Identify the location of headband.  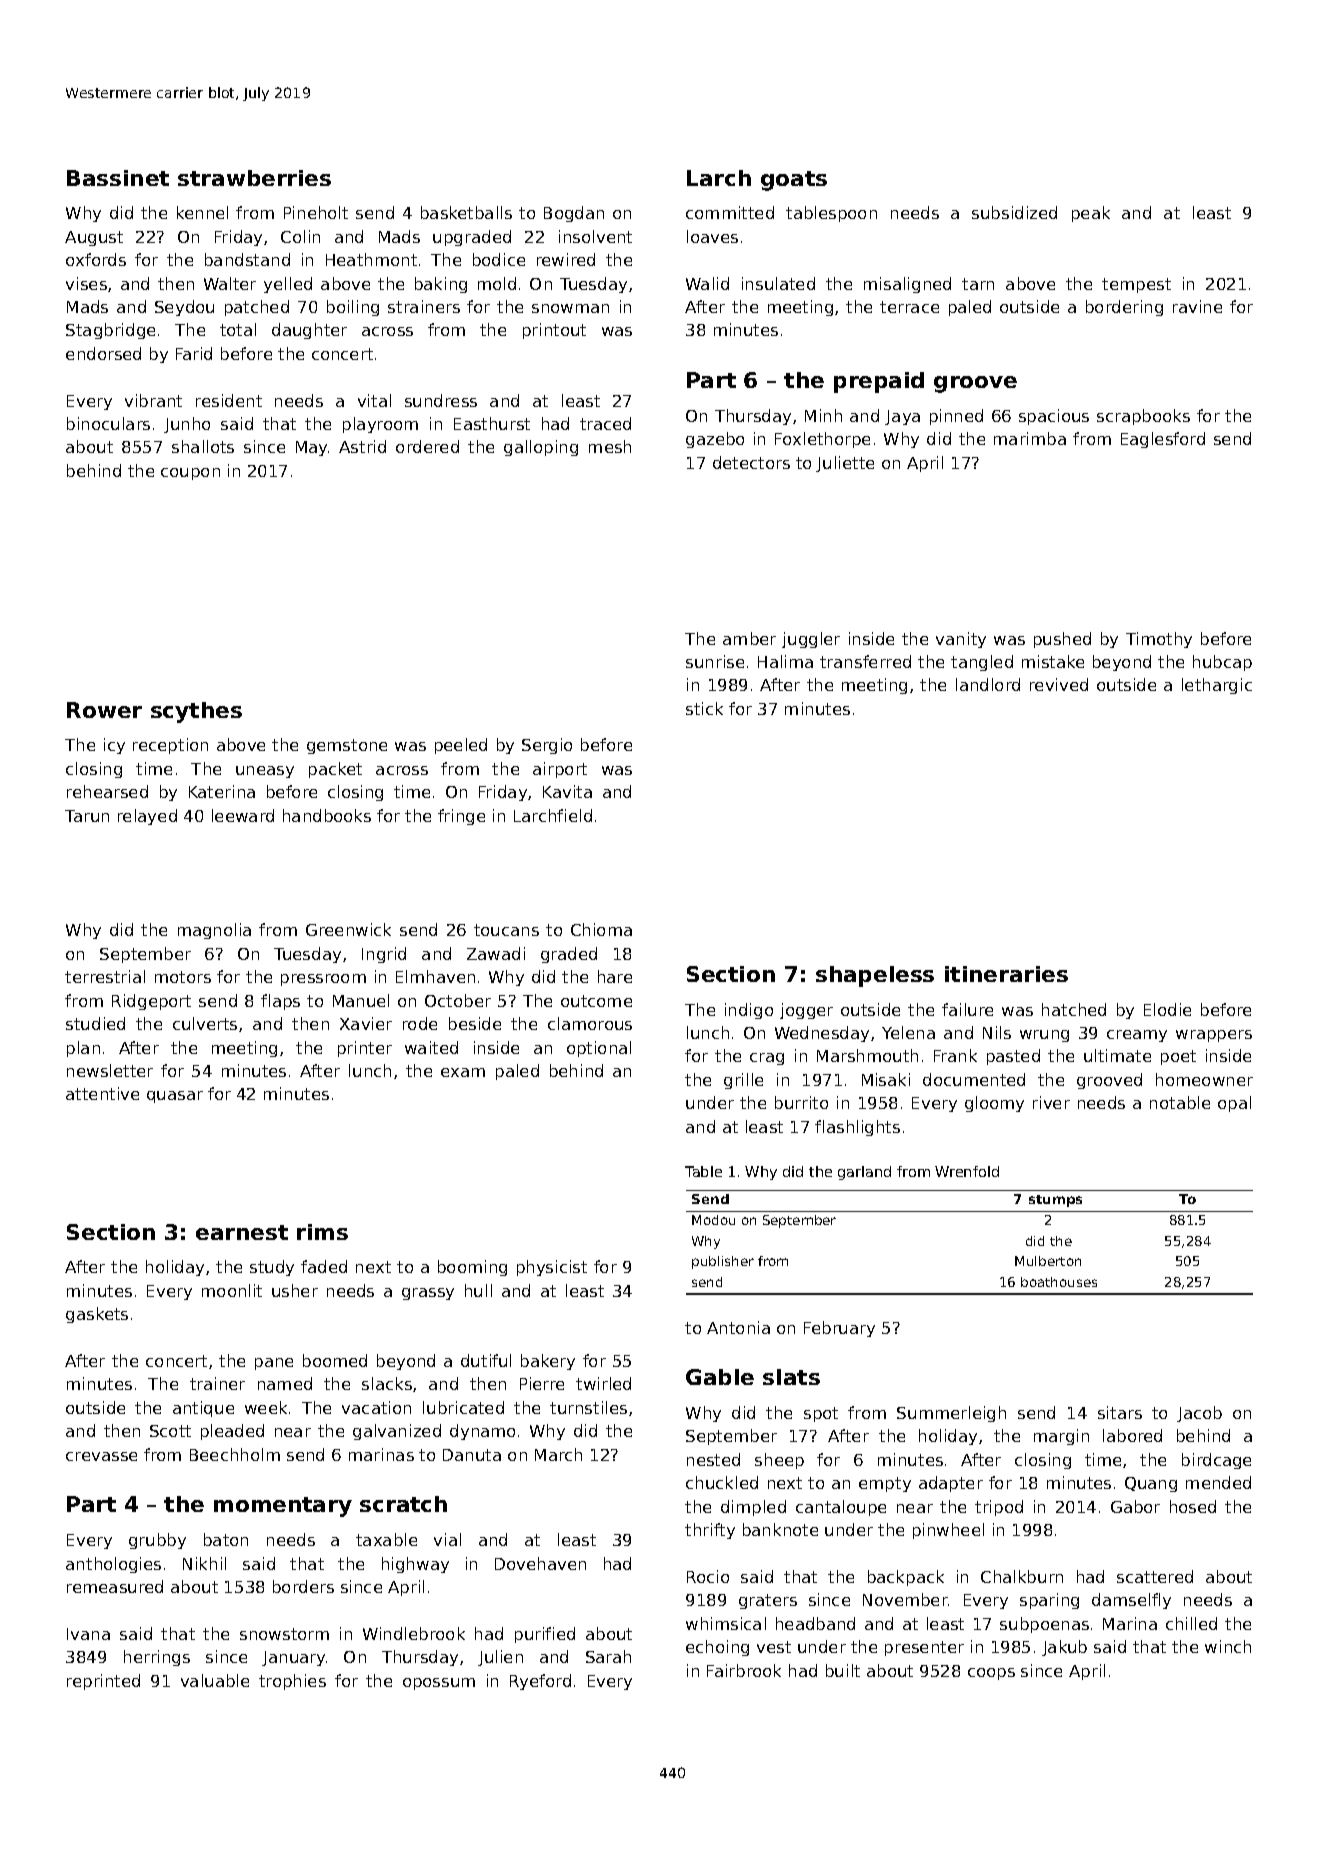
(815, 1623).
